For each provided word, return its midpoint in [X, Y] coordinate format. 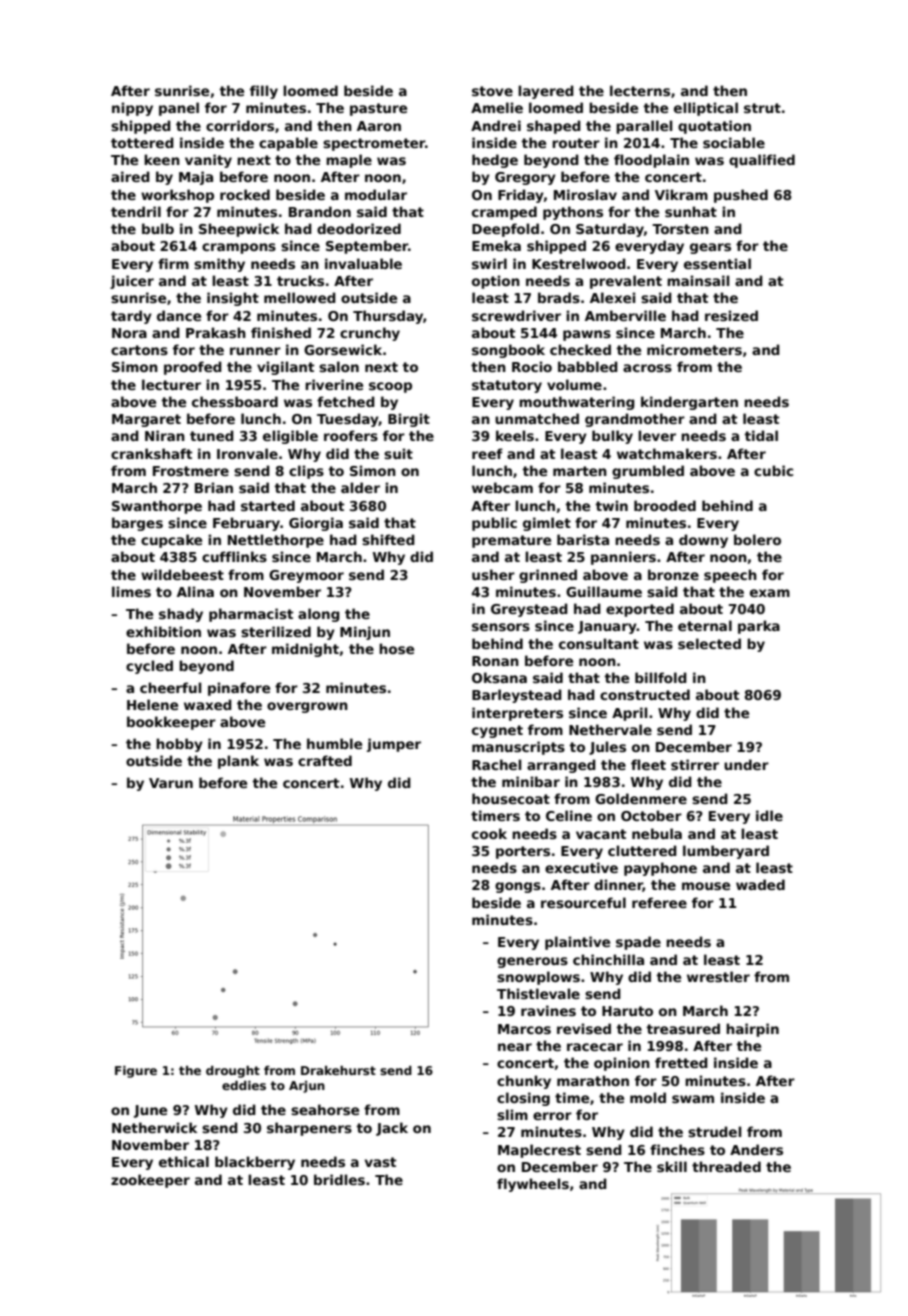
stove [492, 91]
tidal [761, 435]
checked [580, 349]
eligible [290, 437]
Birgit [409, 420]
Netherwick [154, 1127]
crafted [325, 760]
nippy [132, 109]
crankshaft [151, 453]
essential [717, 263]
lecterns [640, 90]
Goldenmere [641, 798]
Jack [392, 1129]
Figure [136, 1072]
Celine [569, 815]
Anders [756, 1149]
